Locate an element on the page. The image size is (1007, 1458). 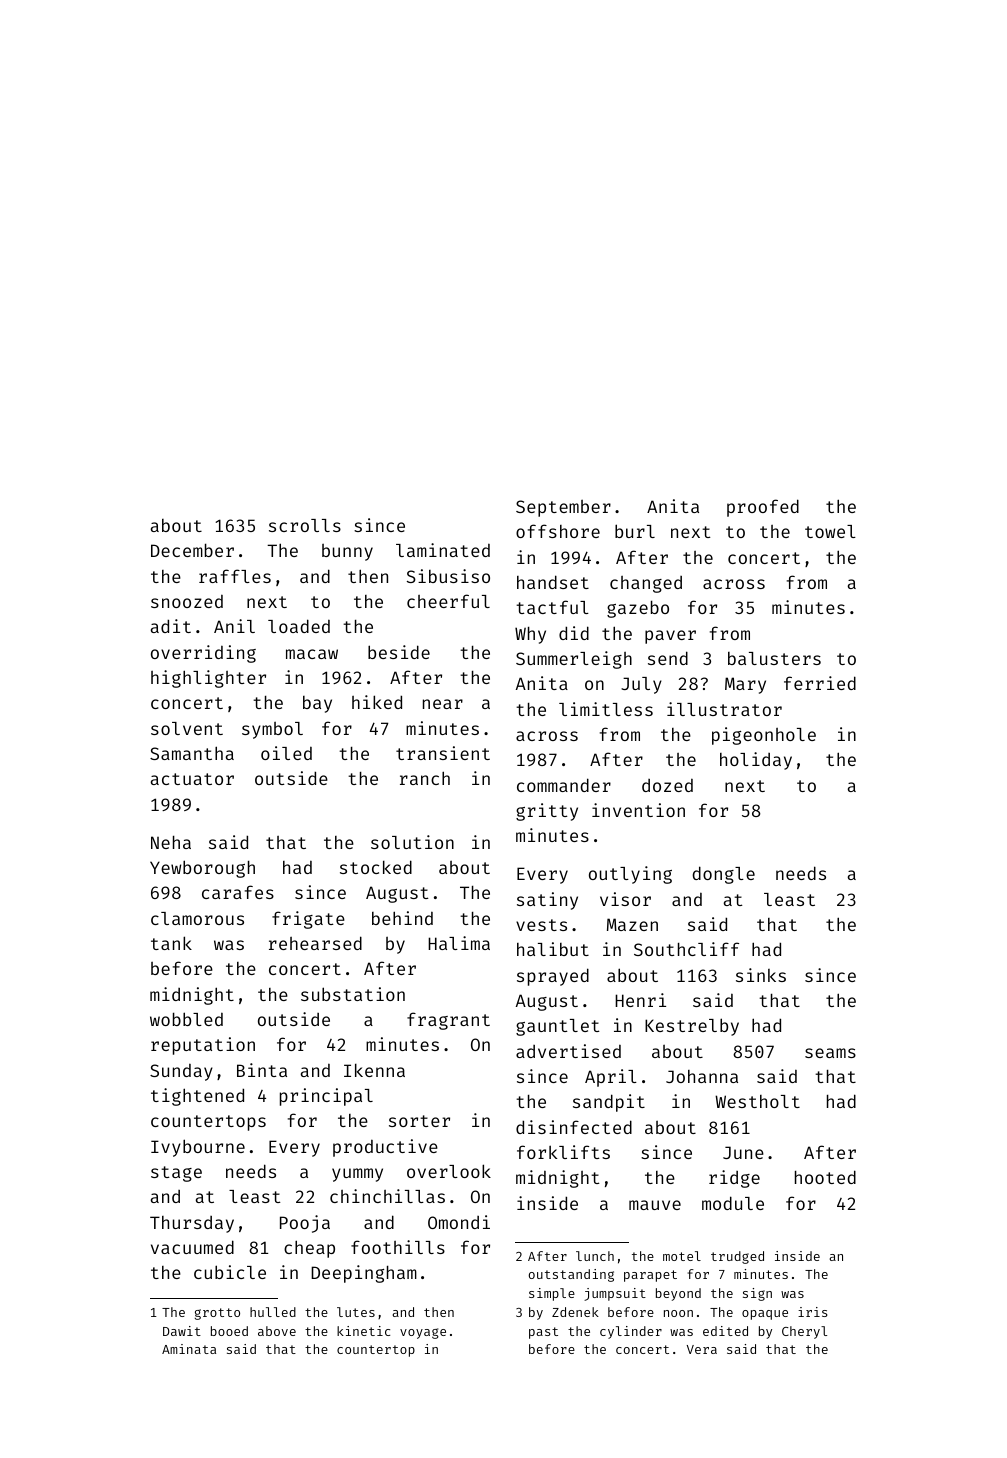
scrolls is located at coordinates (305, 525).
